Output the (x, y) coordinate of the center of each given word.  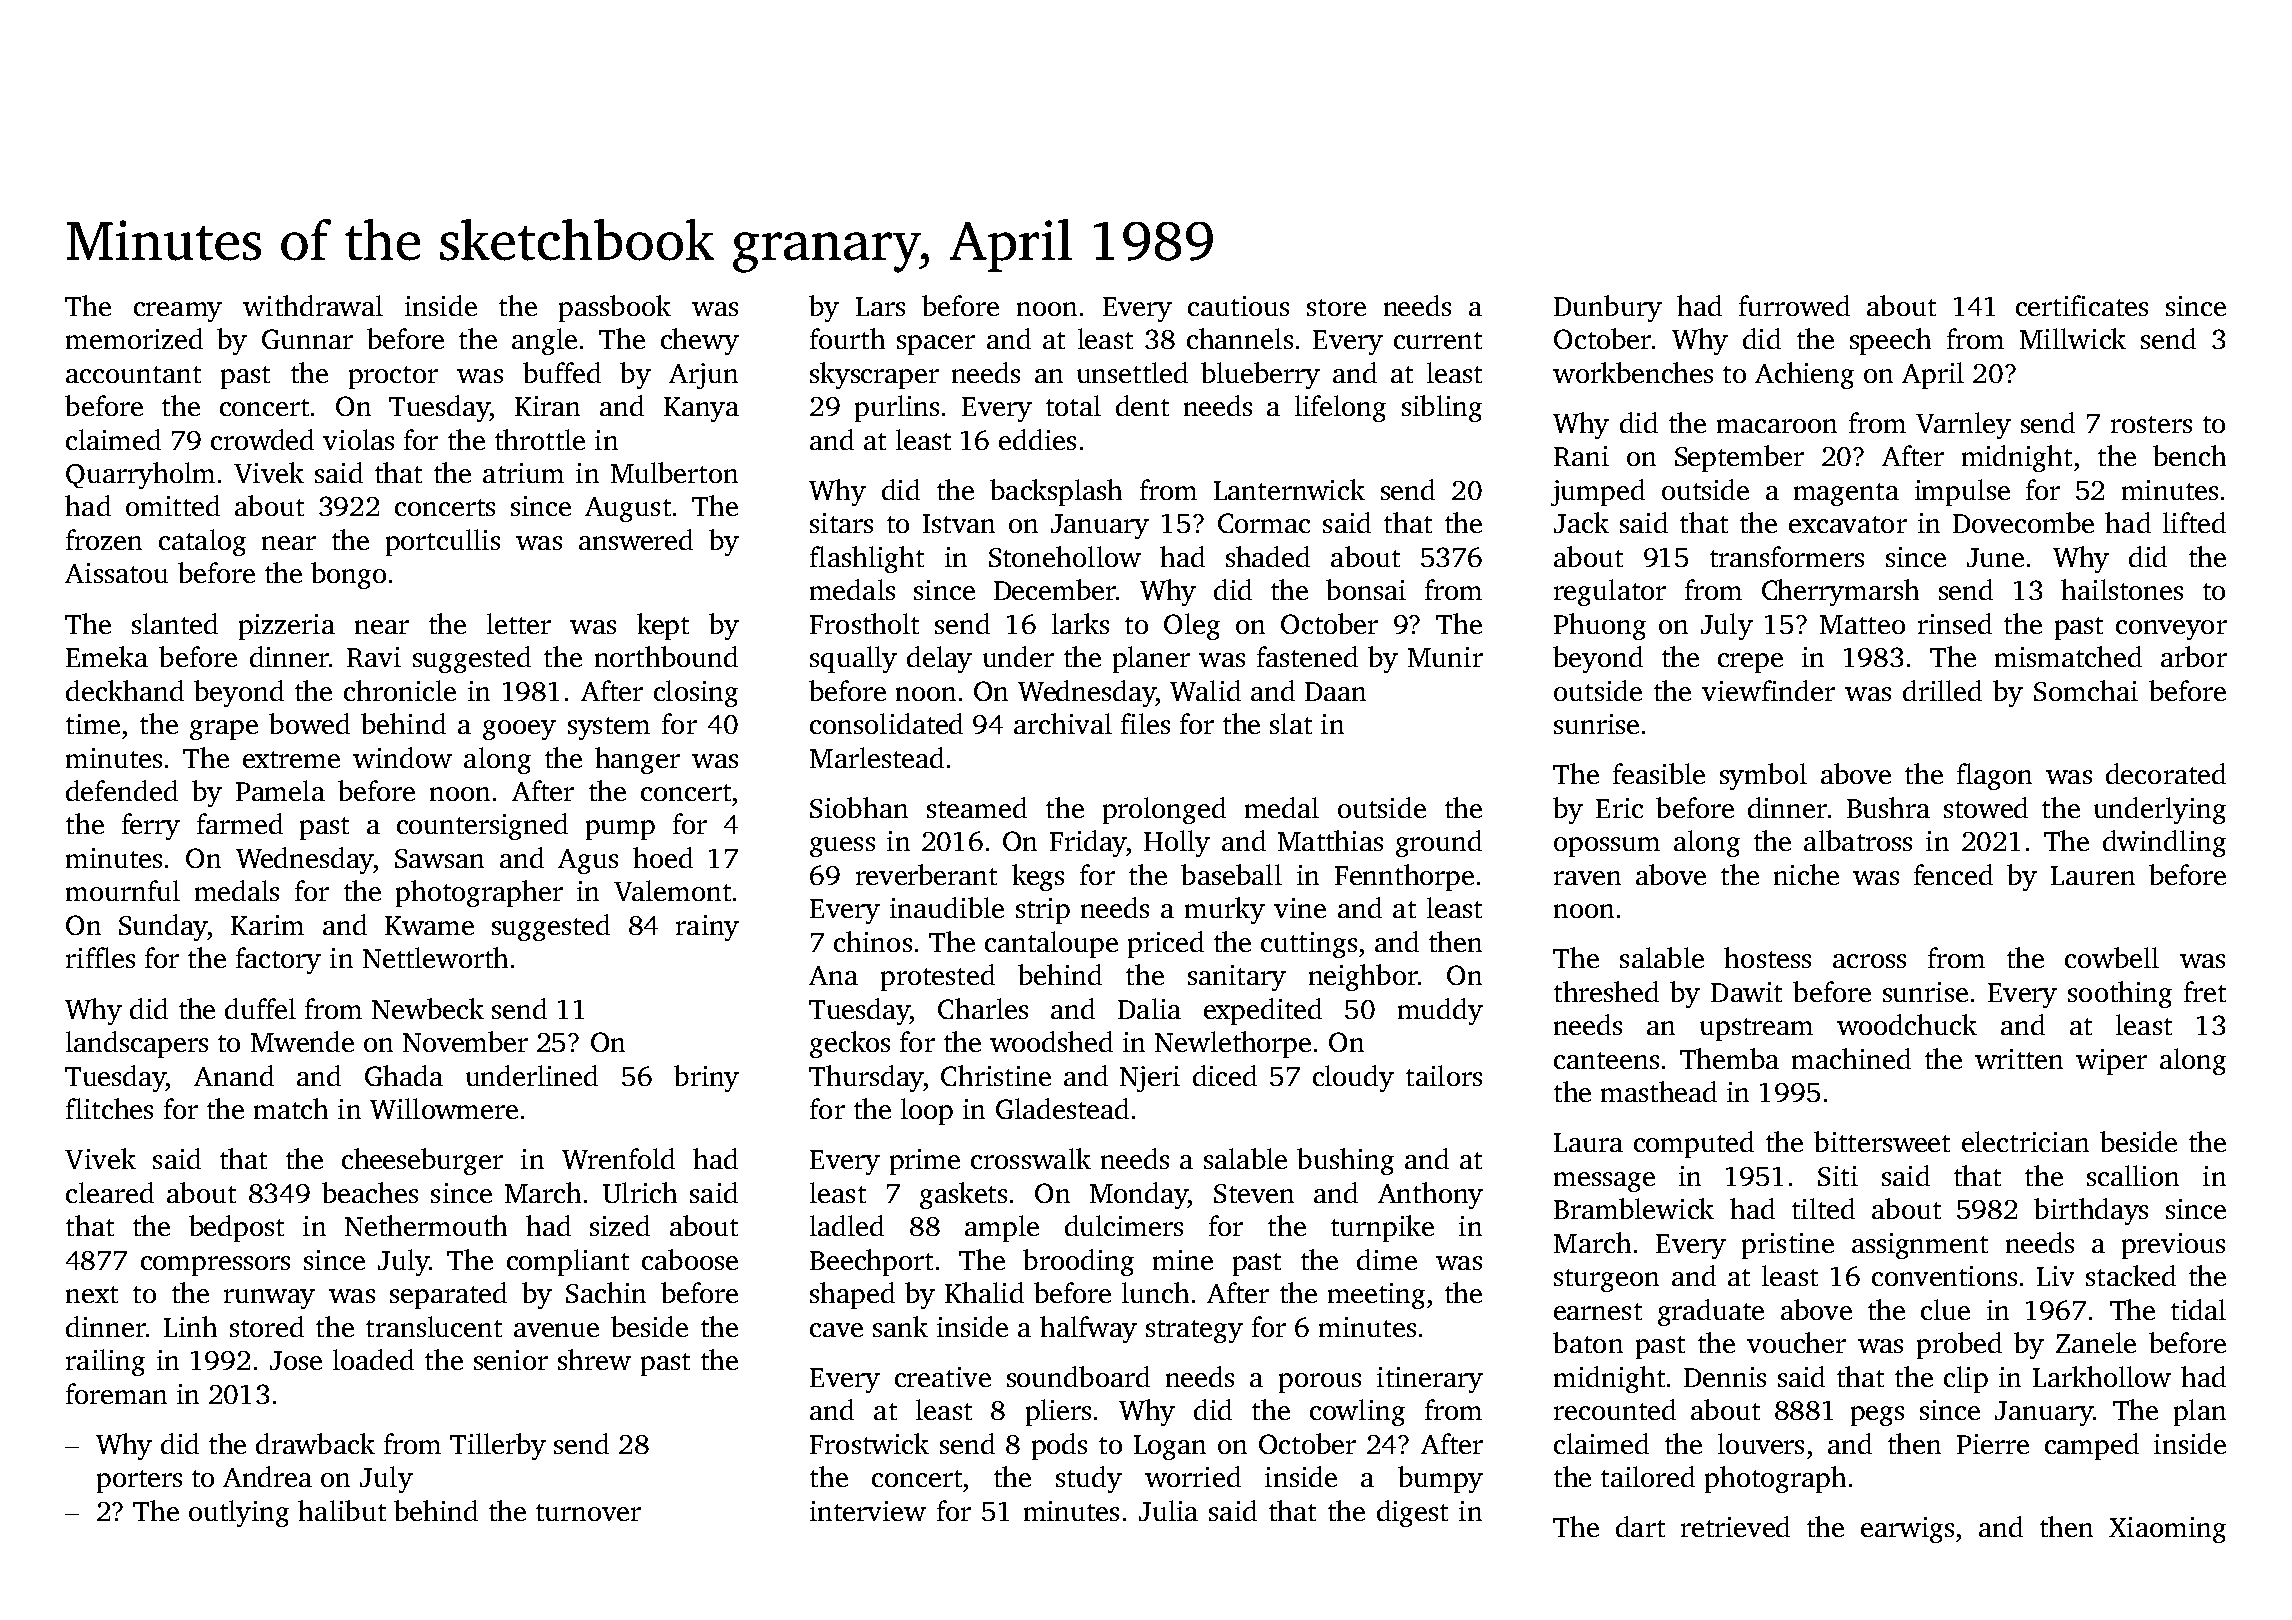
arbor (2194, 656)
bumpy (1440, 1479)
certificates (2082, 305)
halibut (342, 1510)
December (1055, 589)
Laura (1588, 1142)
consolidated (886, 723)
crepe (1750, 663)
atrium (523, 473)
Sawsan (439, 858)
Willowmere (444, 1108)
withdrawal (313, 305)
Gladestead (1062, 1108)
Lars (880, 306)
